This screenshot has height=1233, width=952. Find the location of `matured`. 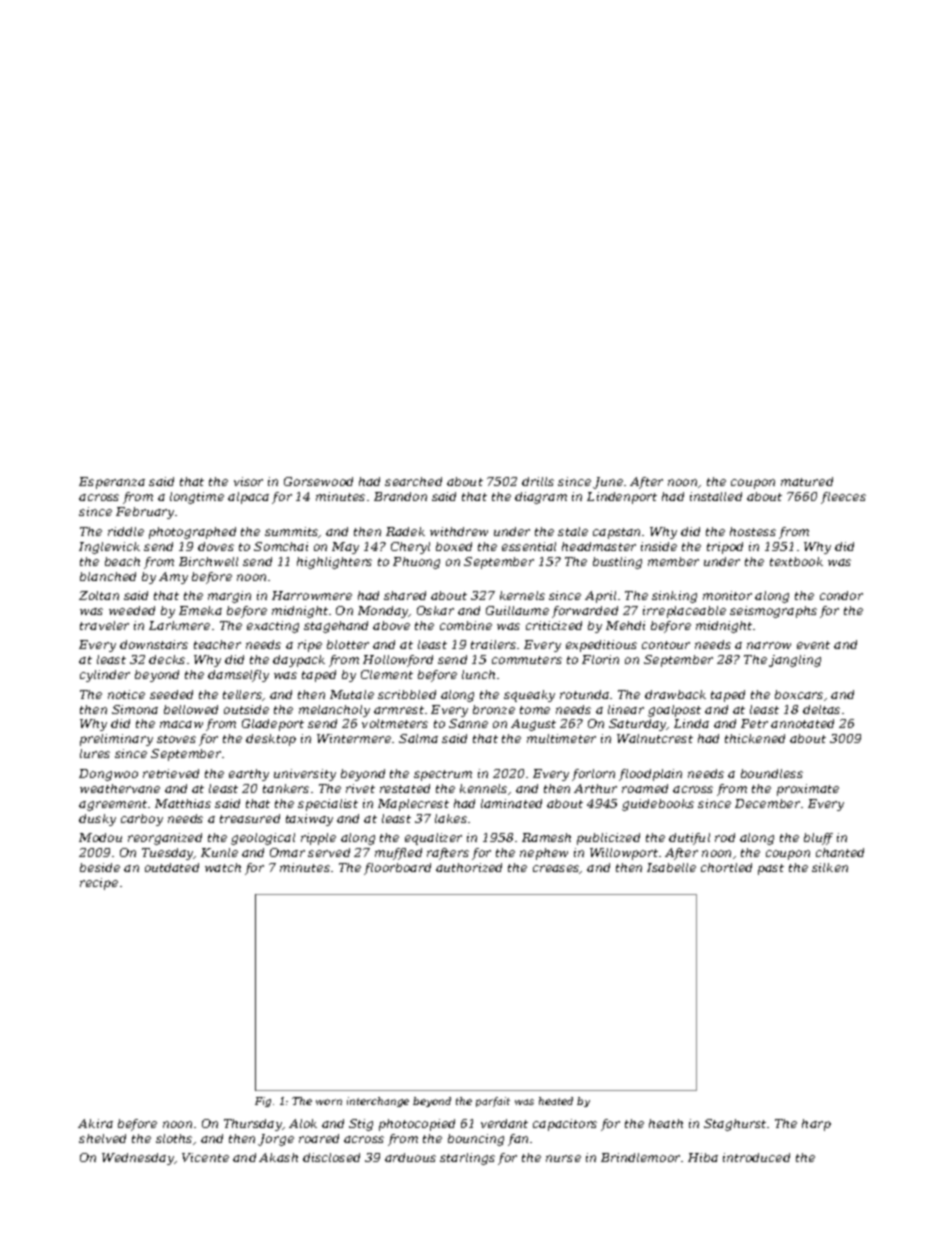

matured is located at coordinates (807, 481).
